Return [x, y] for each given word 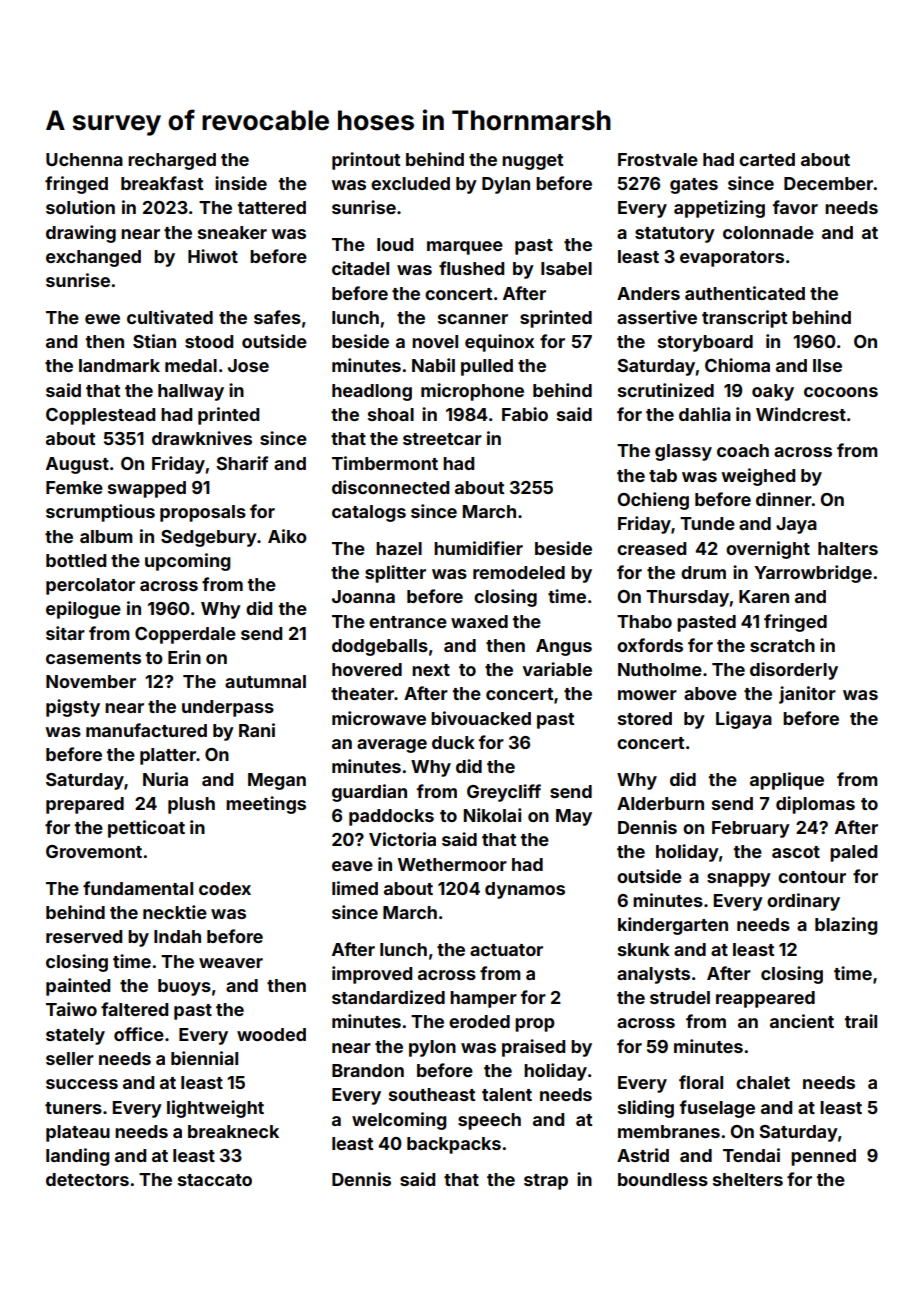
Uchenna [84, 159]
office [139, 1034]
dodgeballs [380, 647]
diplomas [815, 805]
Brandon [368, 1070]
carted [767, 159]
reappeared [765, 999]
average [392, 746]
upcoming [187, 562]
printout [366, 161]
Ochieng [653, 501]
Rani [257, 730]
